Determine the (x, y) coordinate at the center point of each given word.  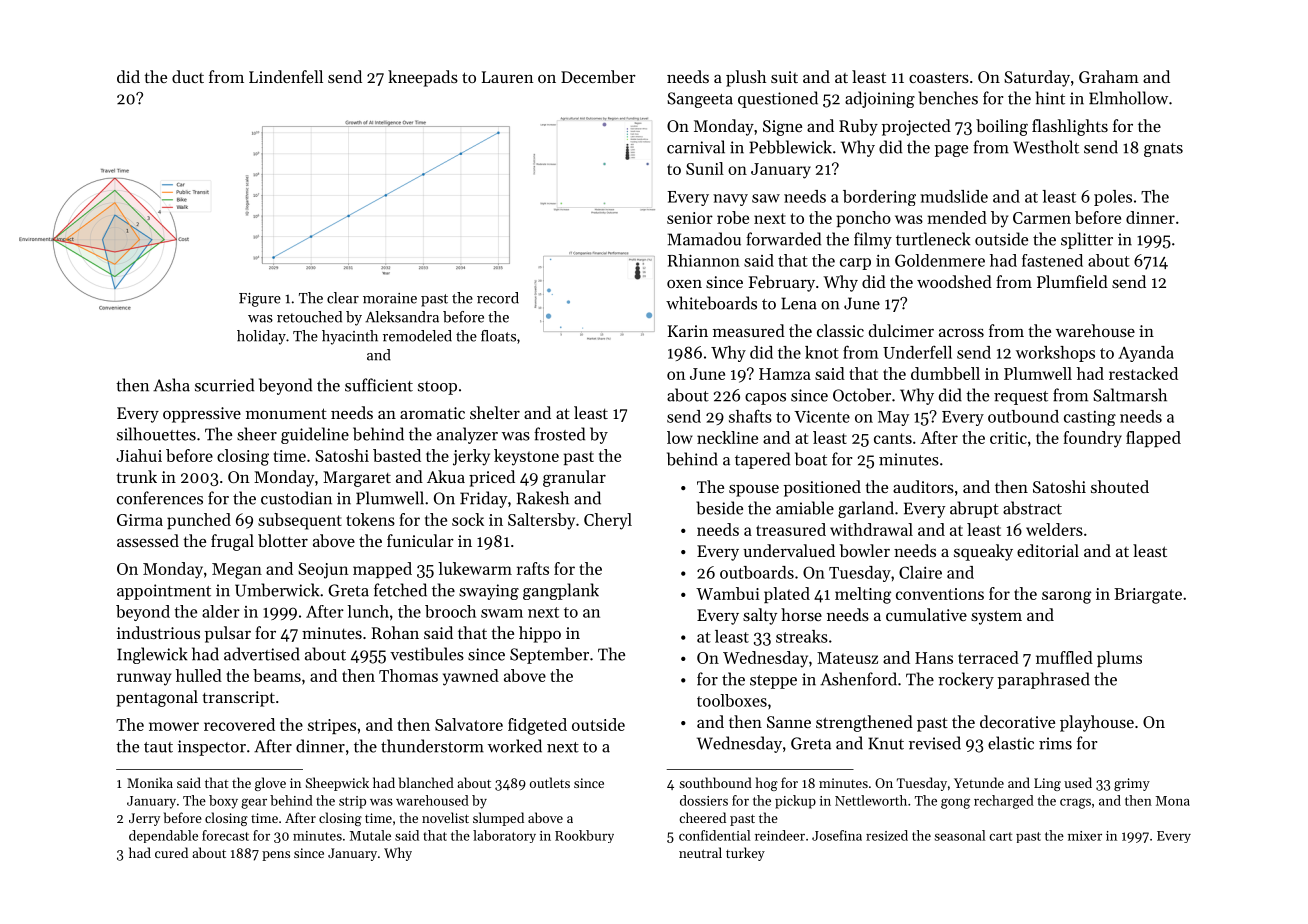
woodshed (954, 281)
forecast (225, 835)
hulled (199, 675)
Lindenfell (286, 76)
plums (1119, 659)
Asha (171, 385)
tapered (762, 460)
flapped (1153, 439)
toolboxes (732, 700)
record (498, 298)
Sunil (705, 168)
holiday (261, 337)
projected (916, 127)
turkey (745, 854)
